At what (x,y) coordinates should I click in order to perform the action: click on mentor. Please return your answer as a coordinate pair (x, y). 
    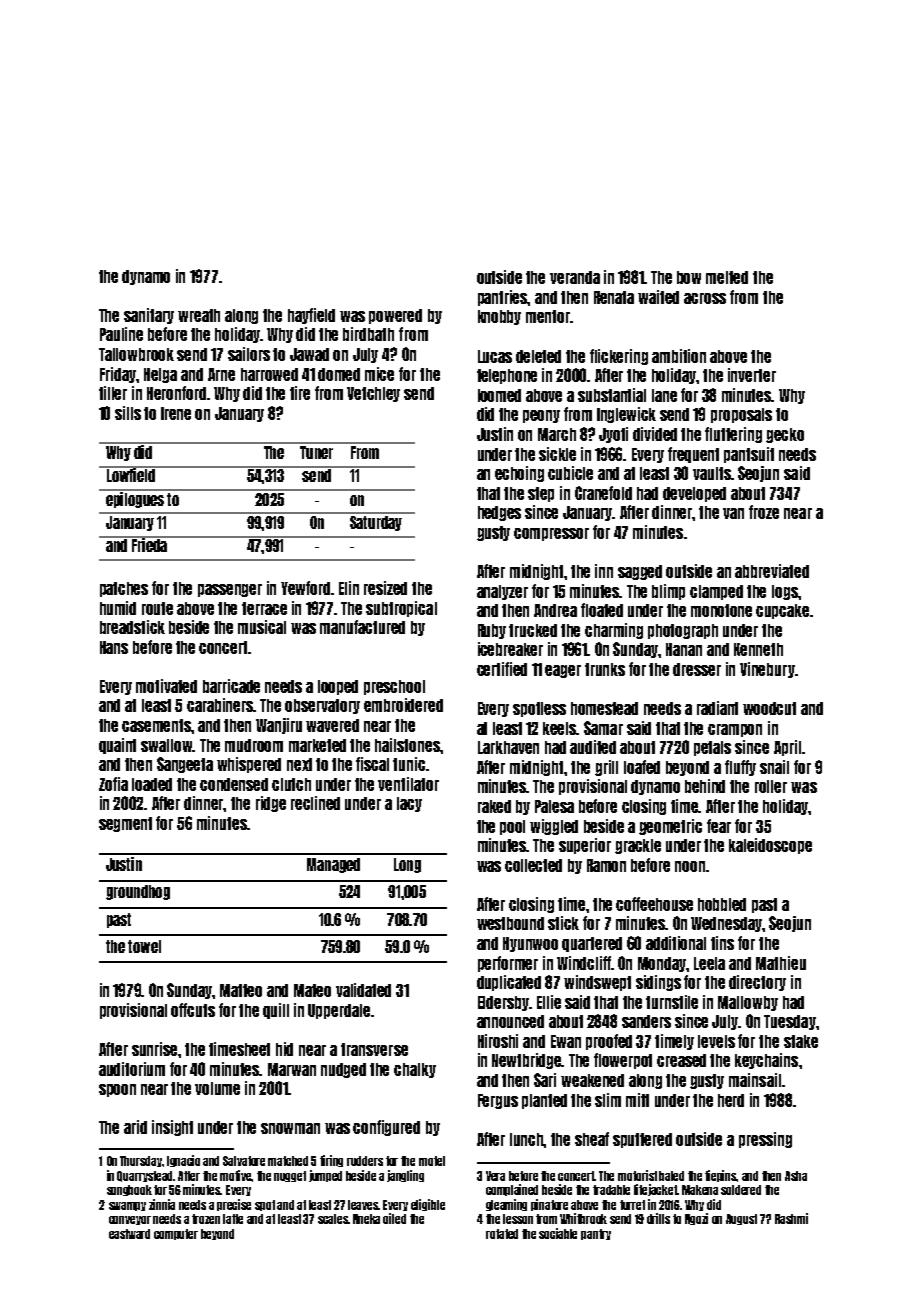
    Looking at the image, I should click on (548, 316).
